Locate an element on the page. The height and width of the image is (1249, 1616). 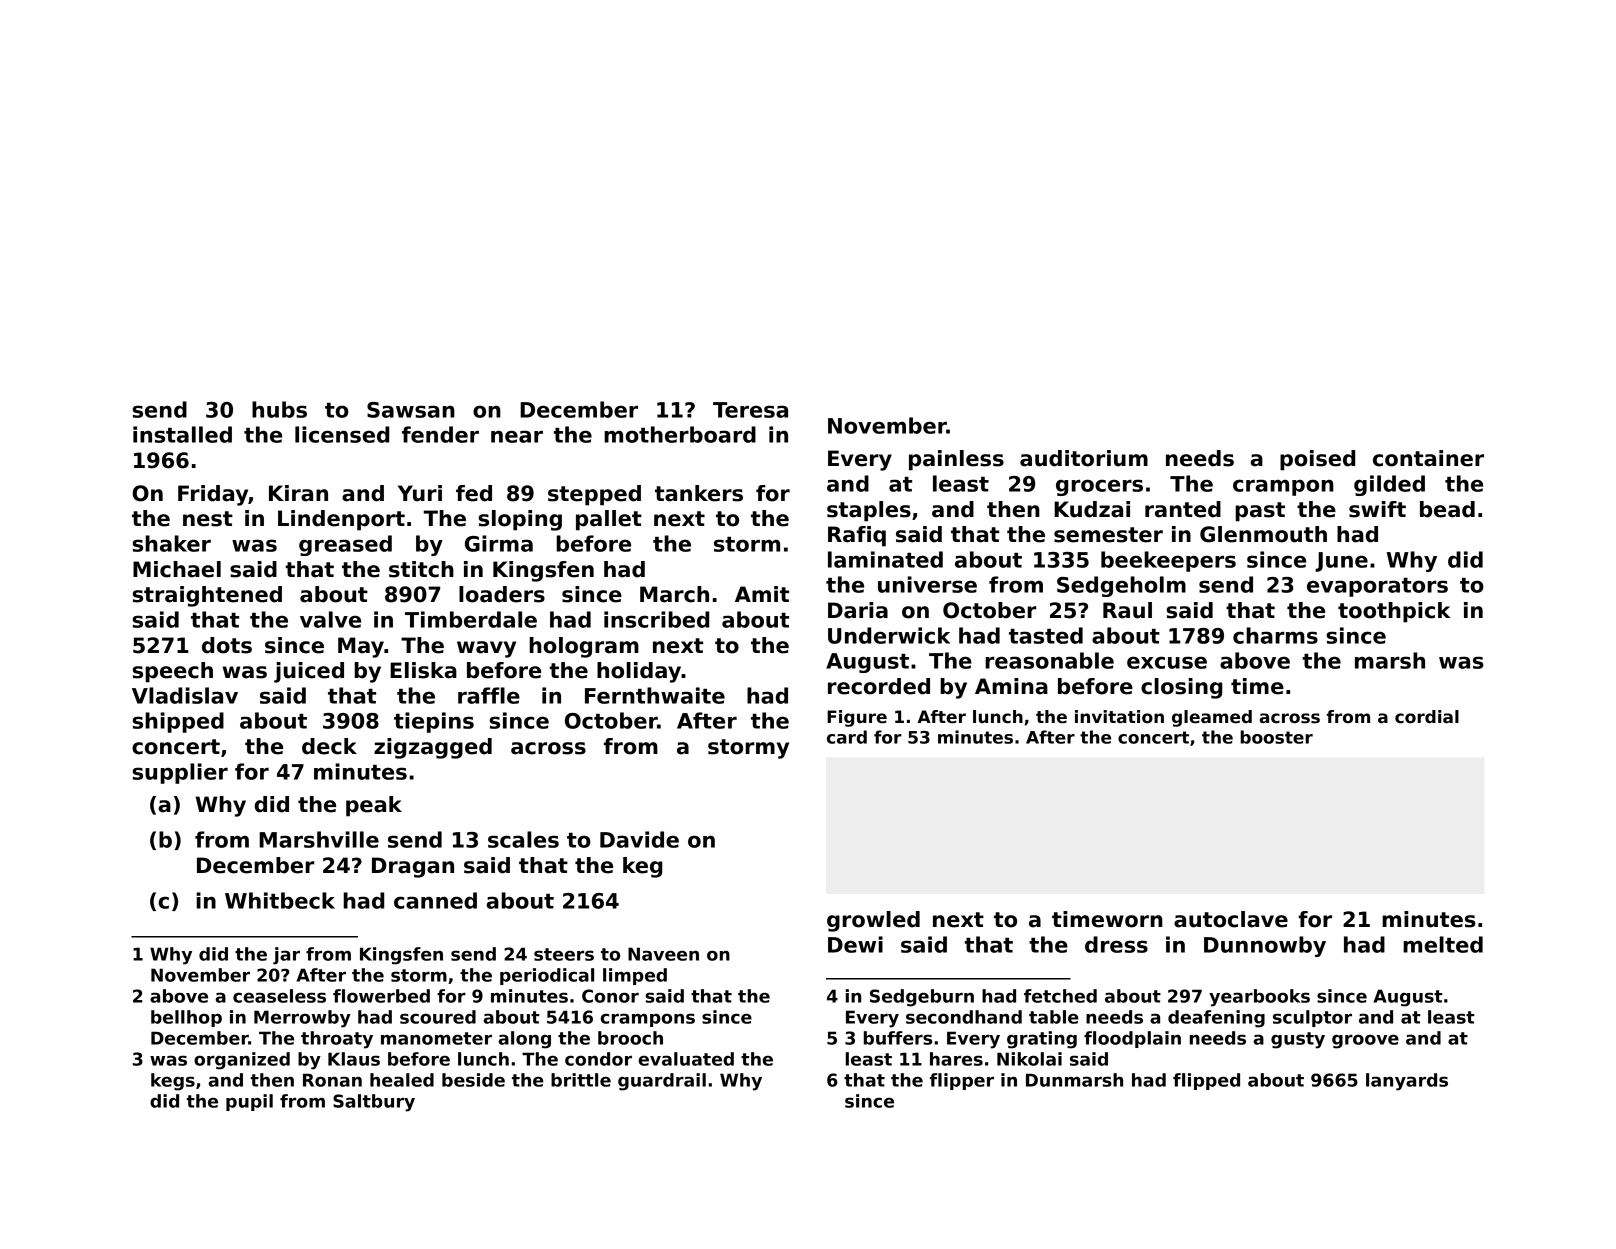
guardrail is located at coordinates (662, 1082).
